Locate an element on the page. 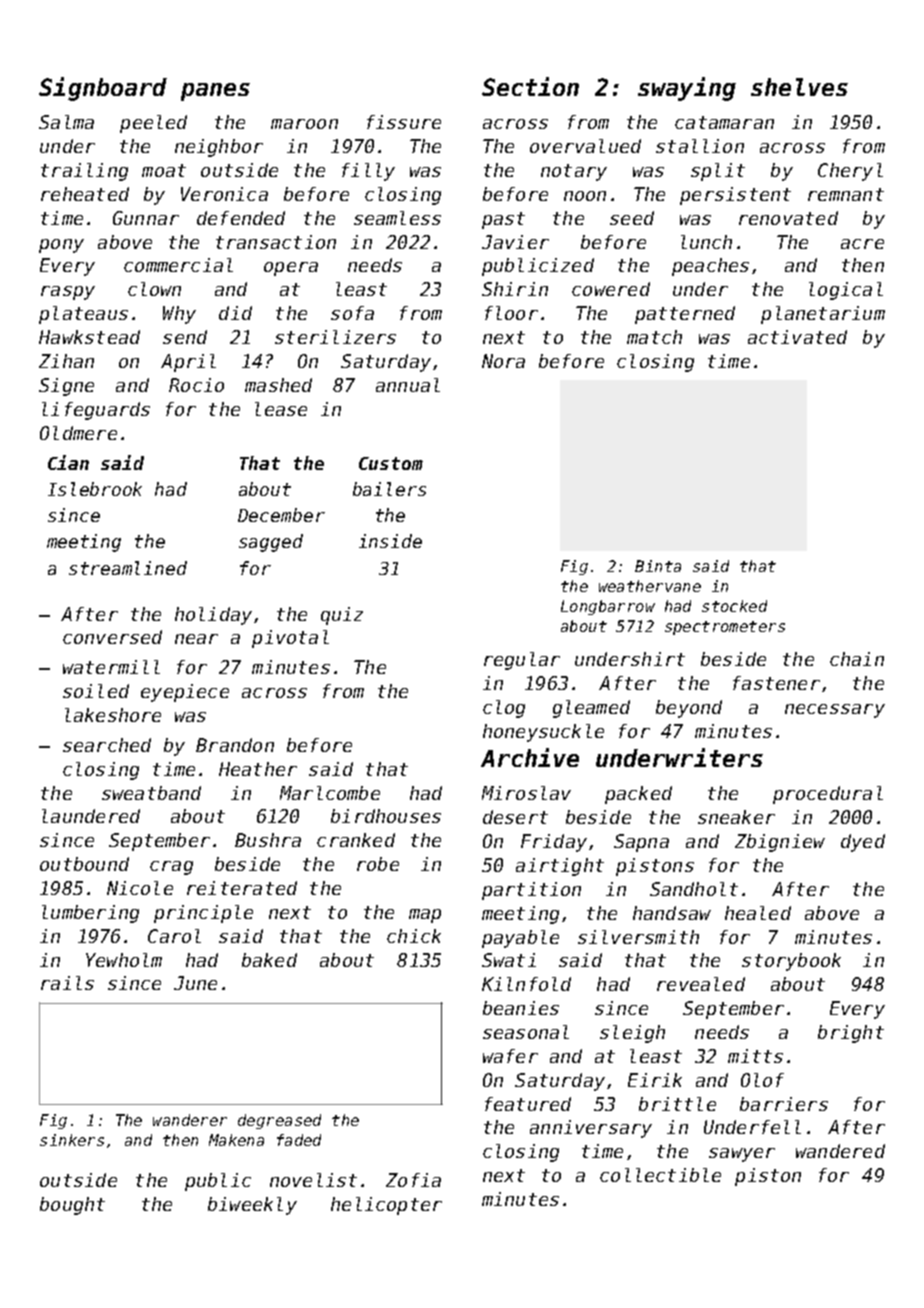 The height and width of the document is (1308, 924). mashed is located at coordinates (278, 385).
